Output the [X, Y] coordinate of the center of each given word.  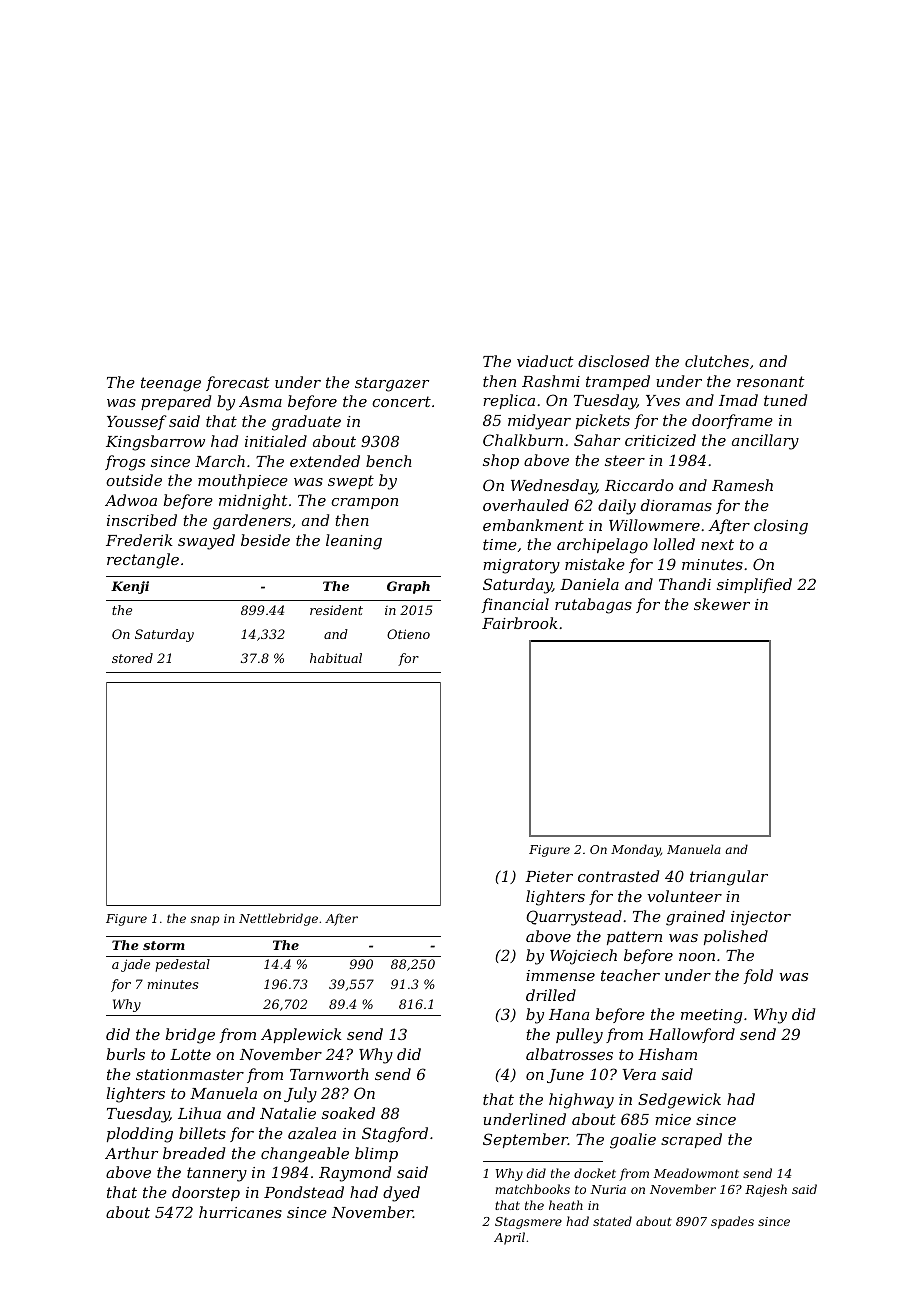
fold [758, 976]
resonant [771, 381]
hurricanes [240, 1212]
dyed [401, 1194]
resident [336, 610]
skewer [722, 604]
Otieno [408, 634]
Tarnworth [329, 1074]
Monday [636, 850]
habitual [336, 658]
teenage [171, 384]
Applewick [301, 1035]
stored [132, 658]
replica [509, 401]
